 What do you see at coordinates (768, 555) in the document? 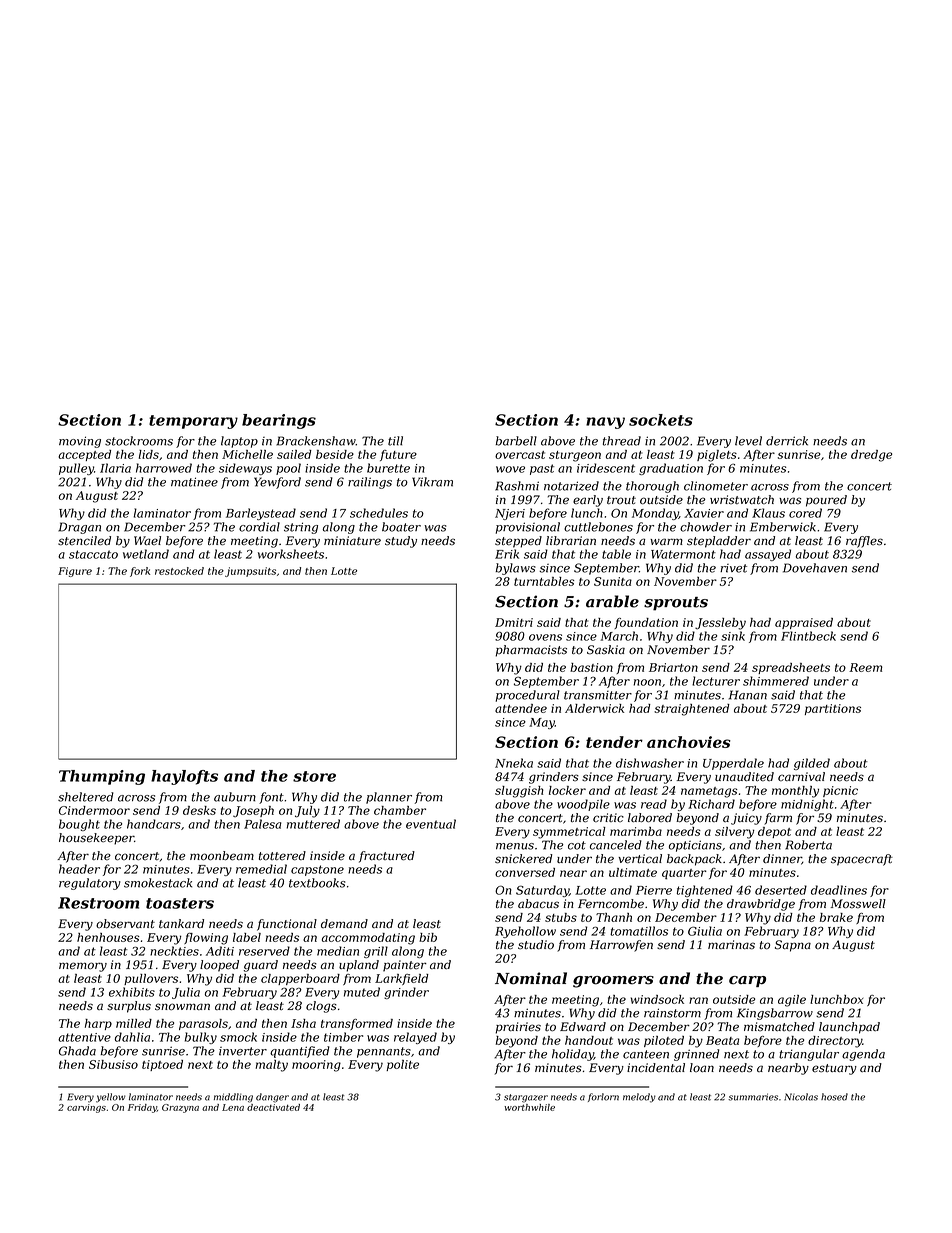
I see `assayed` at bounding box center [768, 555].
